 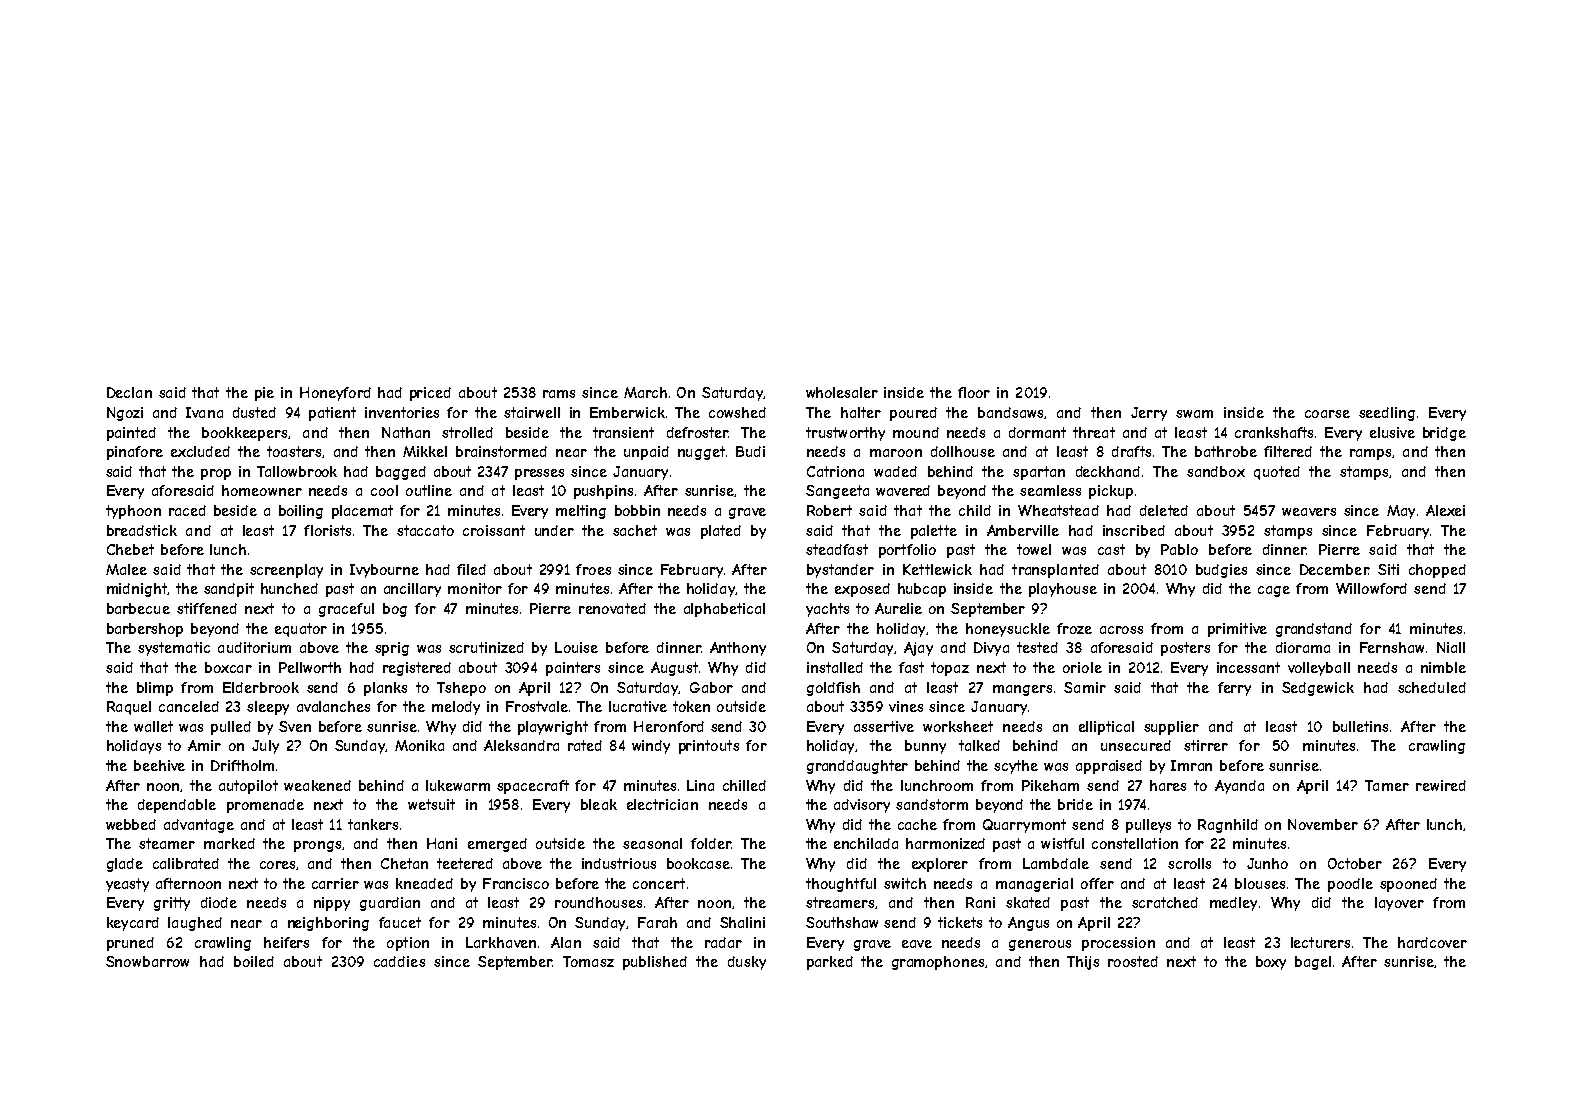 I want to click on elliptical, so click(x=1106, y=728).
